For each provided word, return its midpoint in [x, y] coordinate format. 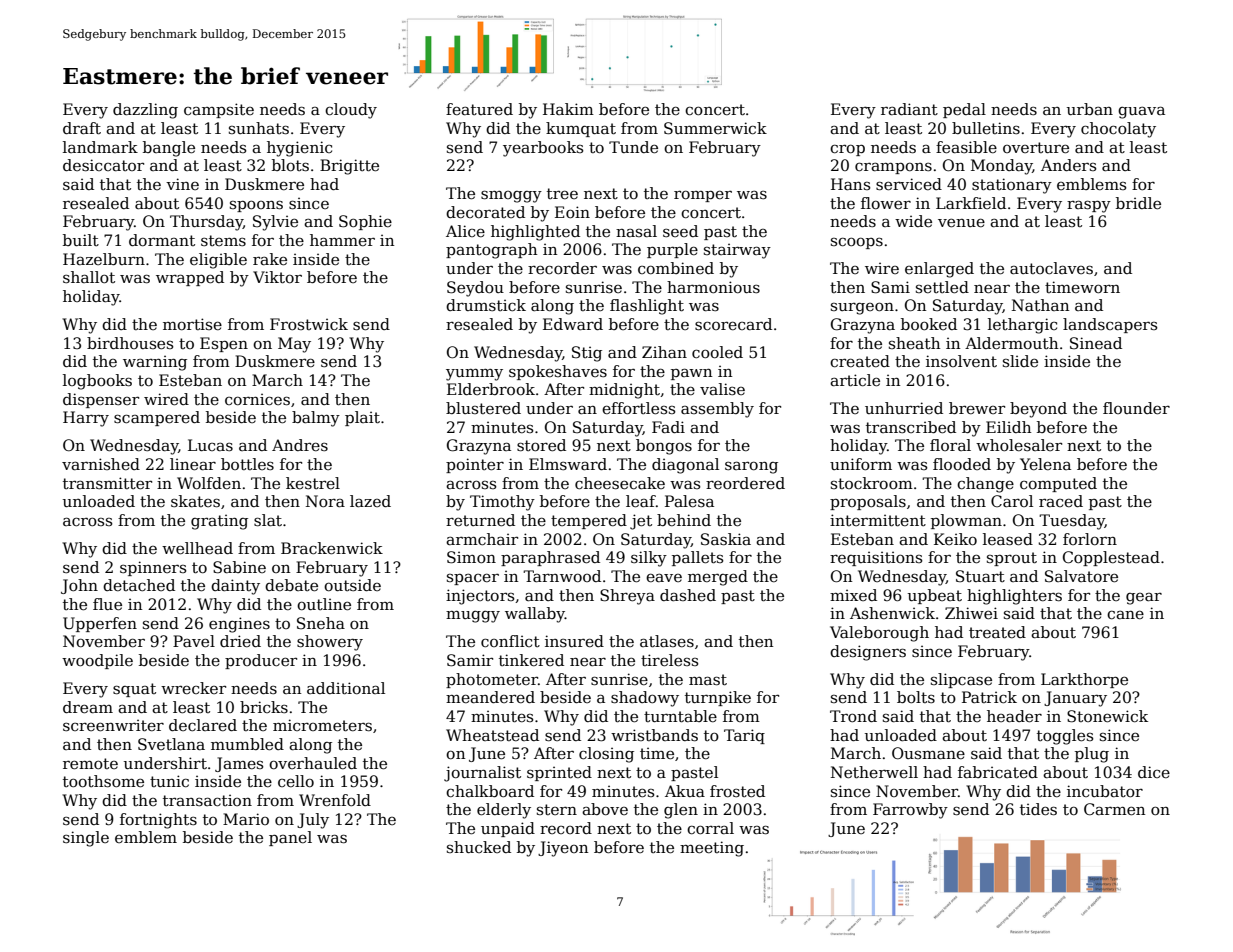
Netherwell [874, 772]
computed [1058, 484]
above [605, 809]
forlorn [1090, 539]
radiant [909, 109]
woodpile [97, 661]
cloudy [351, 111]
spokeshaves [558, 372]
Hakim [568, 109]
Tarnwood [562, 576]
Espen [224, 344]
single [86, 839]
